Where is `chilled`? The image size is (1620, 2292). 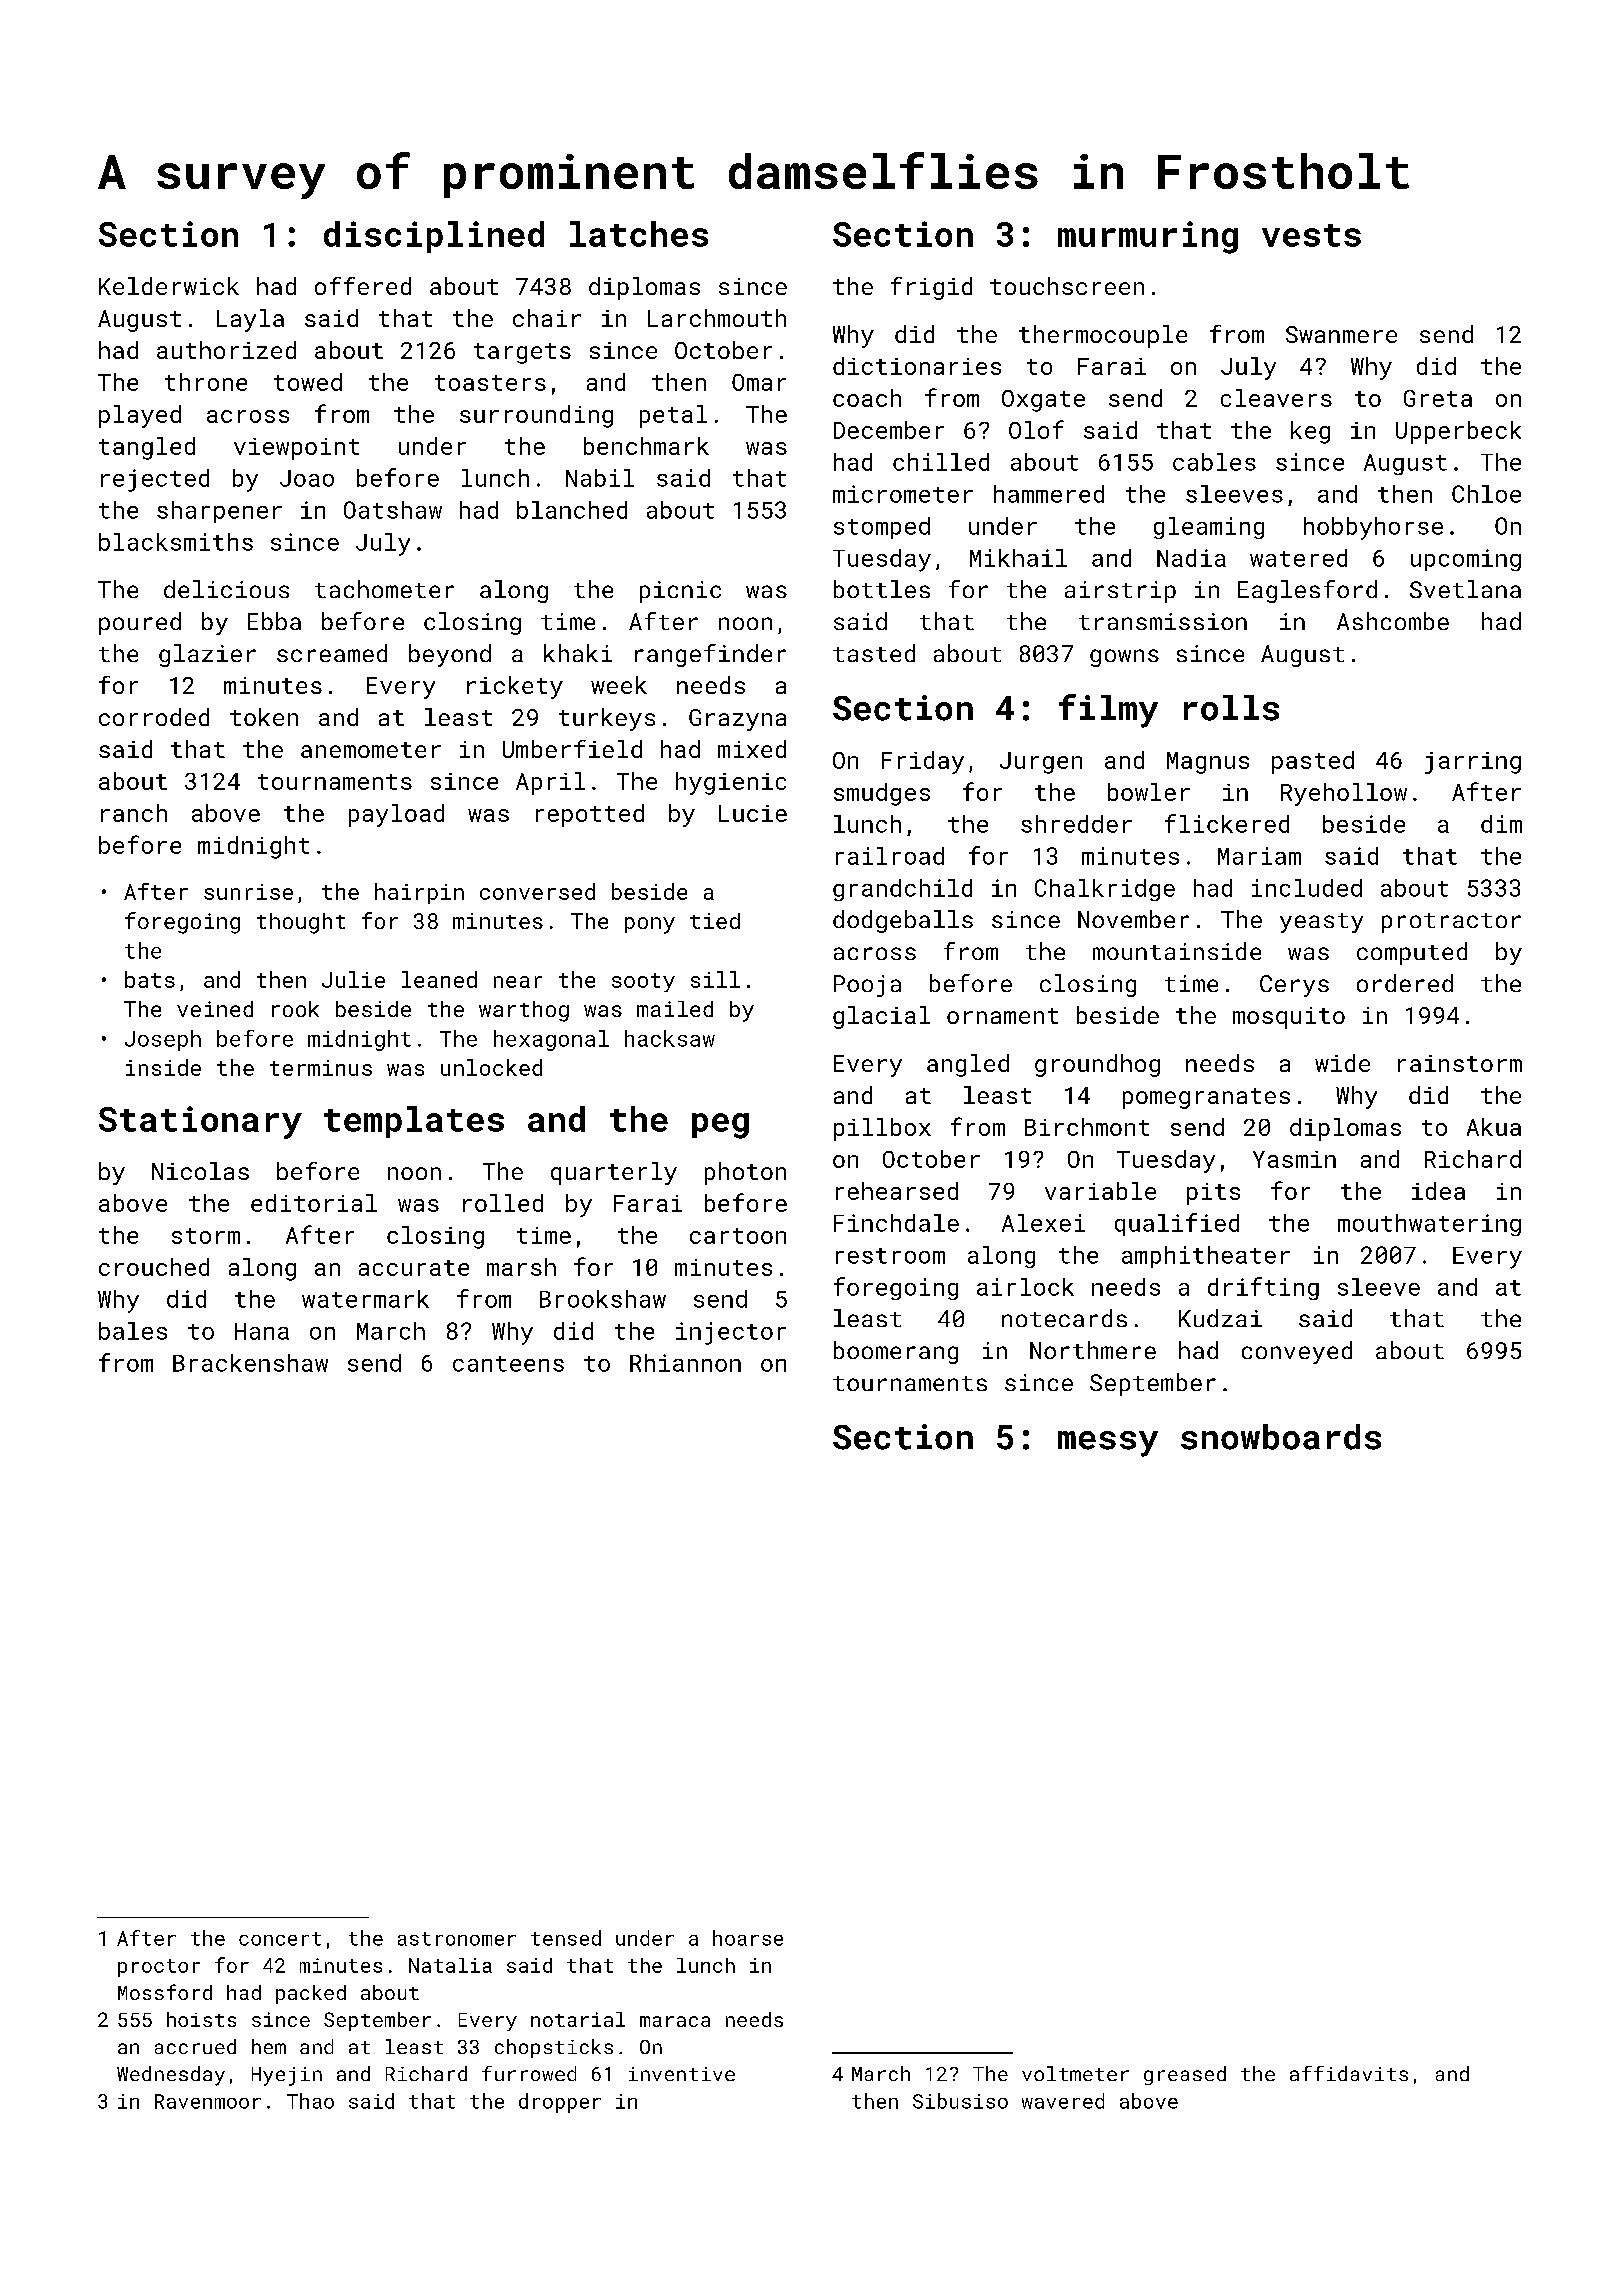 chilled is located at coordinates (941, 462).
